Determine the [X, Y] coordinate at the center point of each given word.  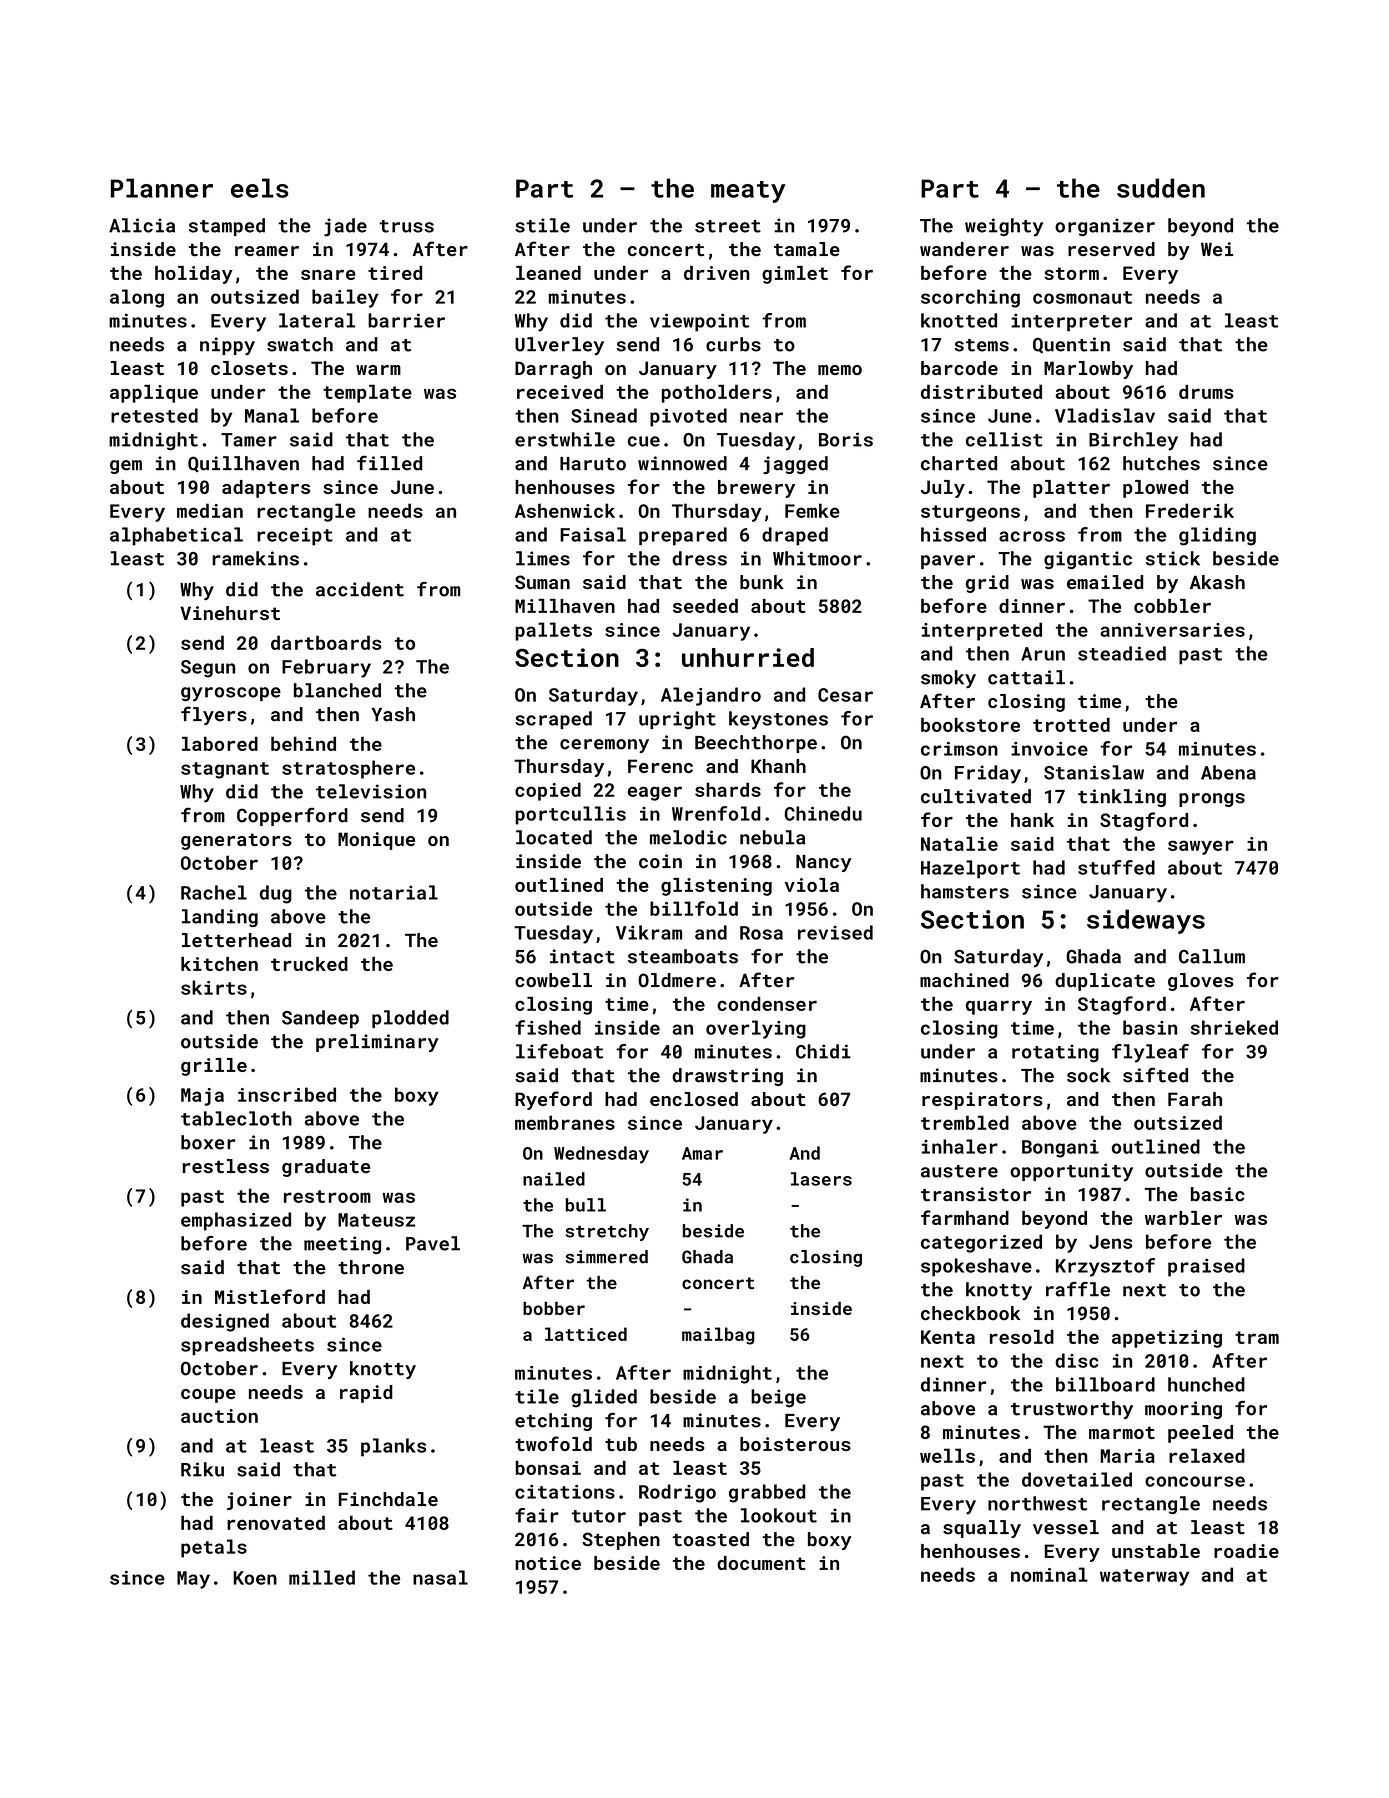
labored [220, 743]
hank [1032, 820]
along [137, 298]
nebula [772, 837]
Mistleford [270, 1296]
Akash [1217, 582]
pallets [553, 631]
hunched [1206, 1384]
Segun [208, 669]
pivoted [688, 417]
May [193, 1580]
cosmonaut [1082, 297]
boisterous [795, 1444]
